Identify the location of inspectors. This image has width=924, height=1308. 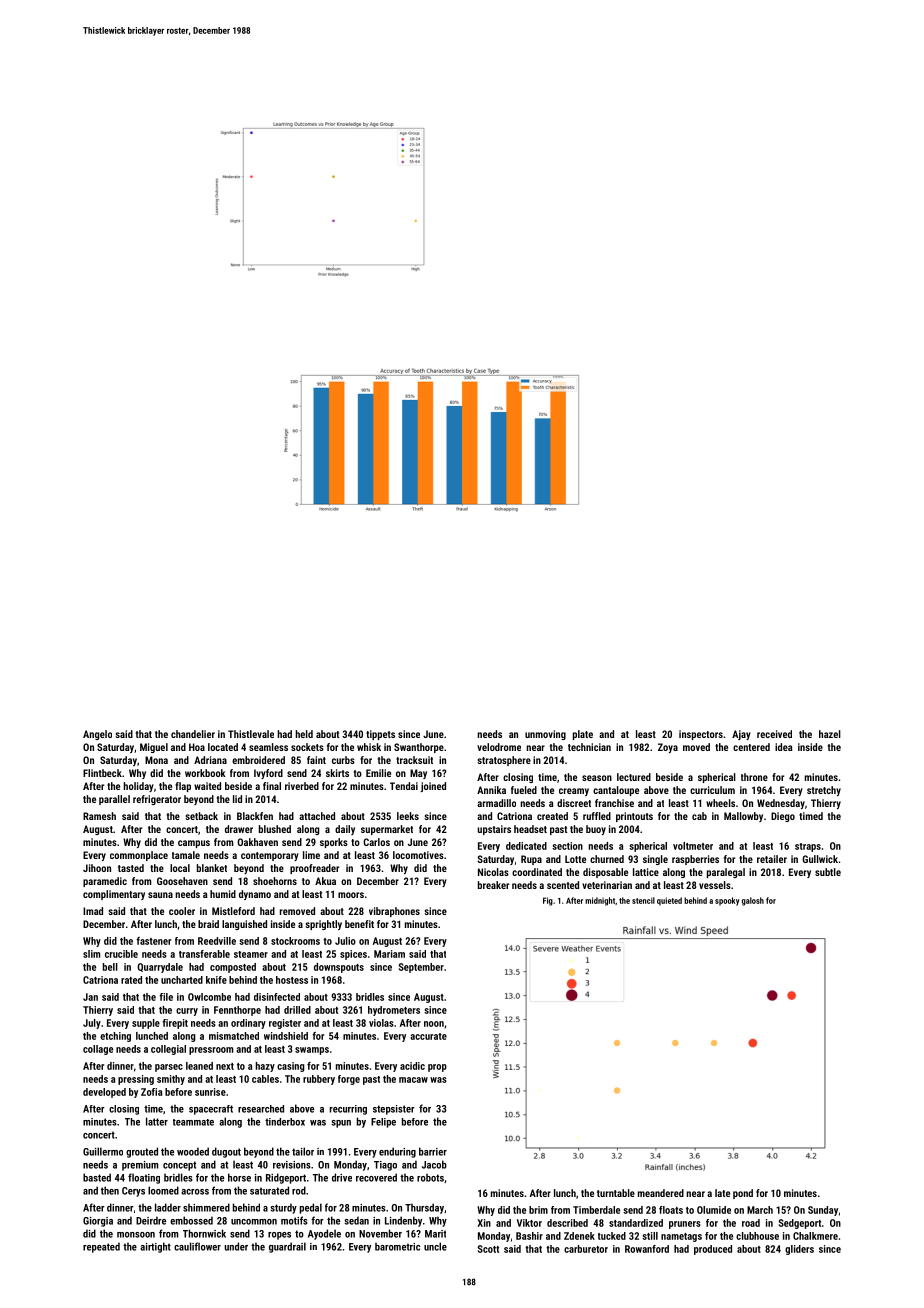
(701, 735).
